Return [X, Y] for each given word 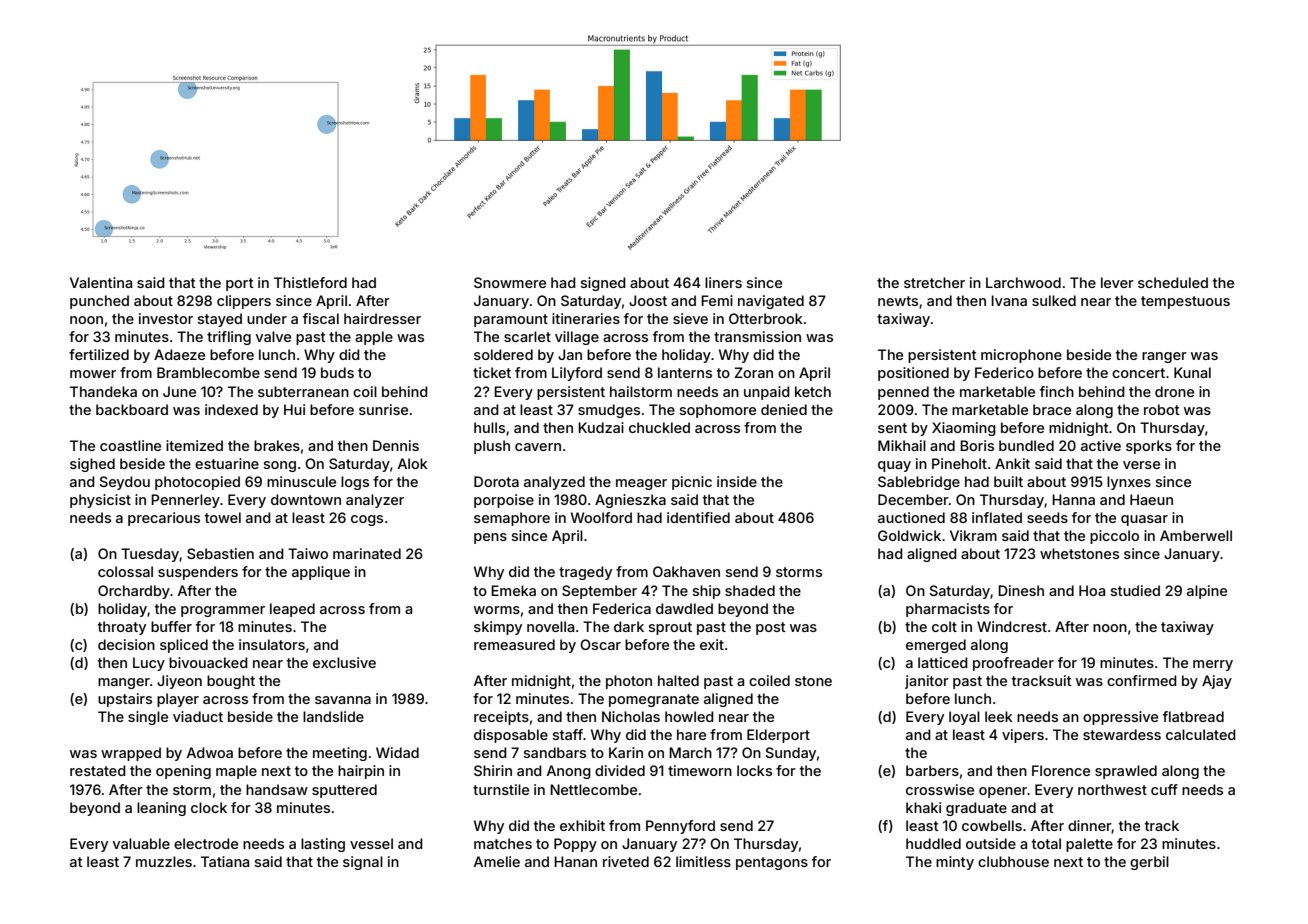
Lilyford [577, 374]
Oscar [600, 644]
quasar [1144, 520]
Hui [294, 409]
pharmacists [948, 610]
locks [754, 770]
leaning [161, 809]
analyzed [554, 483]
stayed [220, 320]
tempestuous [1185, 302]
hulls [489, 427]
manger [124, 683]
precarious [164, 519]
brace [1052, 409]
